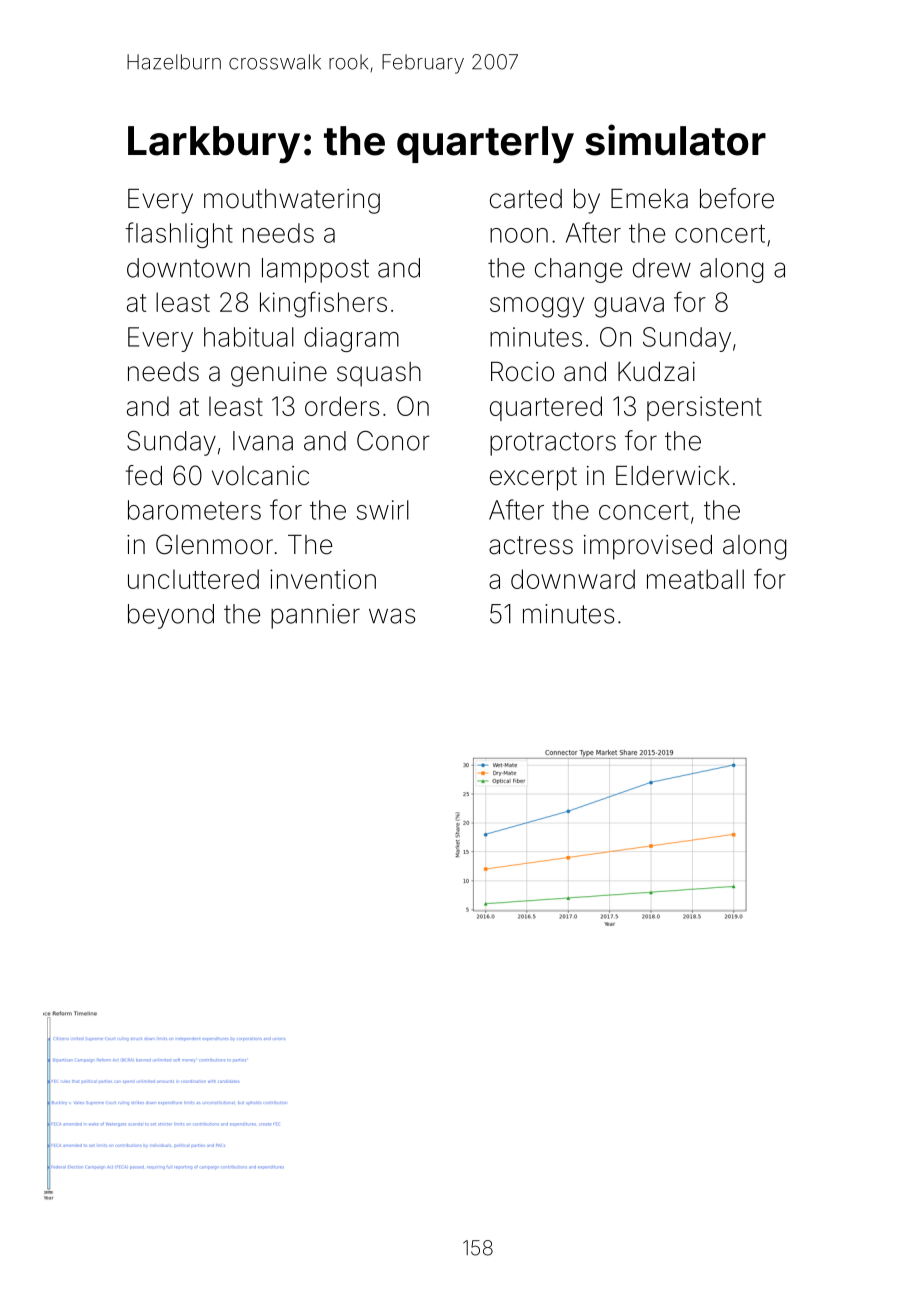 The image size is (924, 1311). What do you see at coordinates (537, 307) in the document?
I see `smoggy` at bounding box center [537, 307].
